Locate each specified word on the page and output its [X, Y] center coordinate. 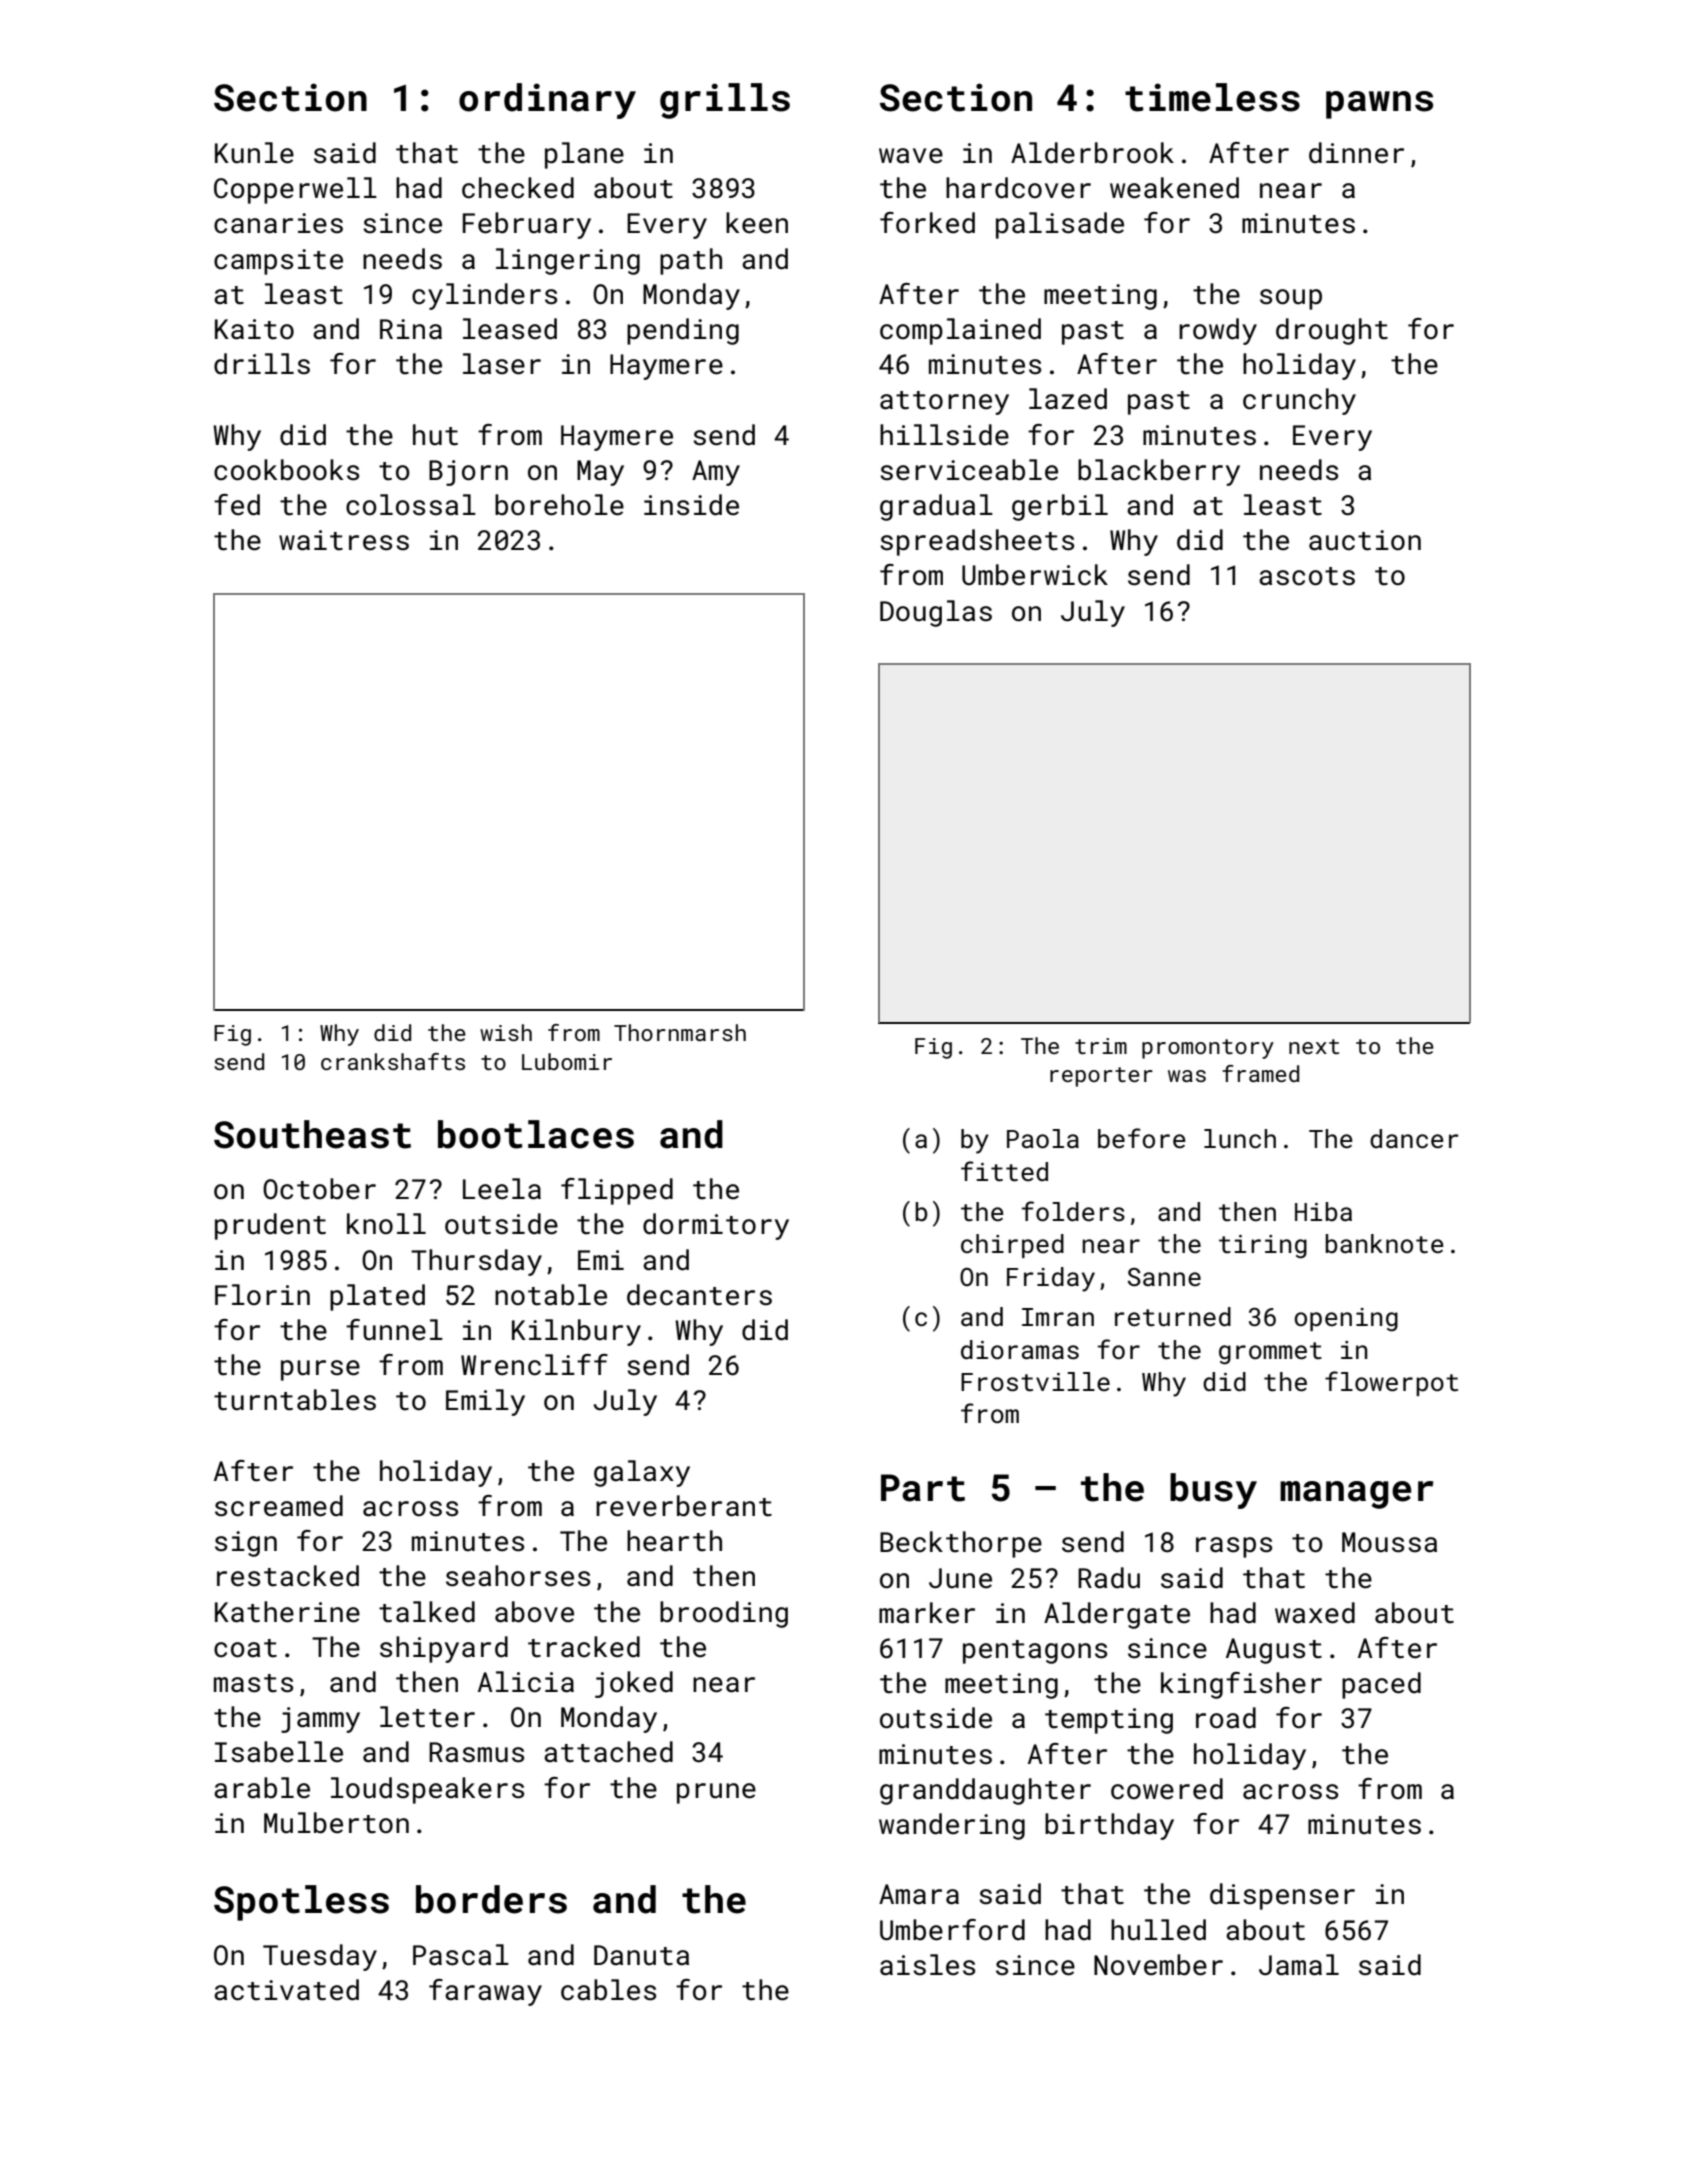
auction [1365, 540]
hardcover [1018, 188]
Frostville [1035, 1382]
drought [1332, 331]
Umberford [952, 1930]
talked [427, 1612]
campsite [278, 262]
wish [506, 1032]
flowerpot [1391, 1383]
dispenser [1282, 1896]
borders [491, 1899]
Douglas [936, 613]
